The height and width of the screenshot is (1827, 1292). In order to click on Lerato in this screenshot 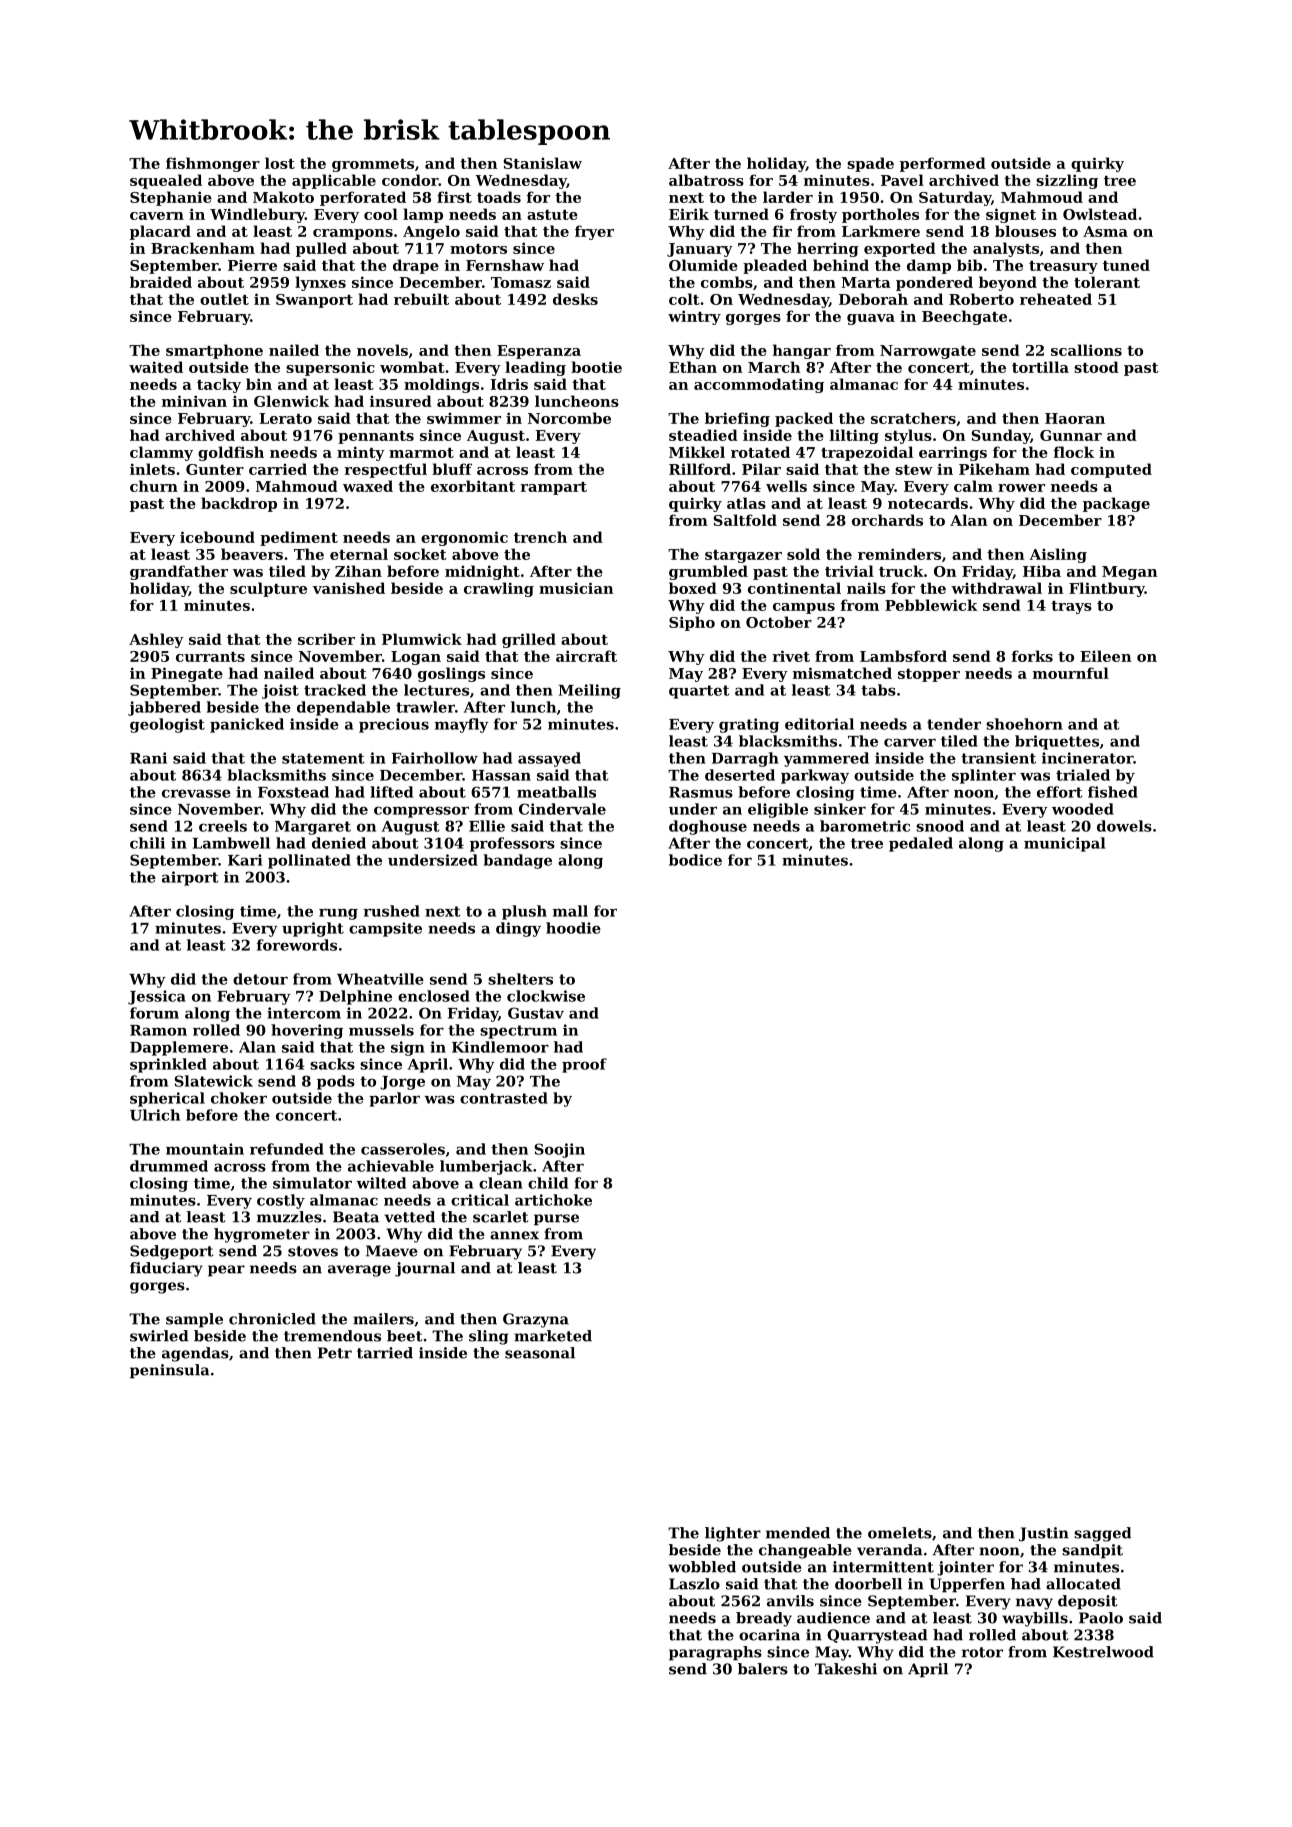, I will do `click(285, 418)`.
